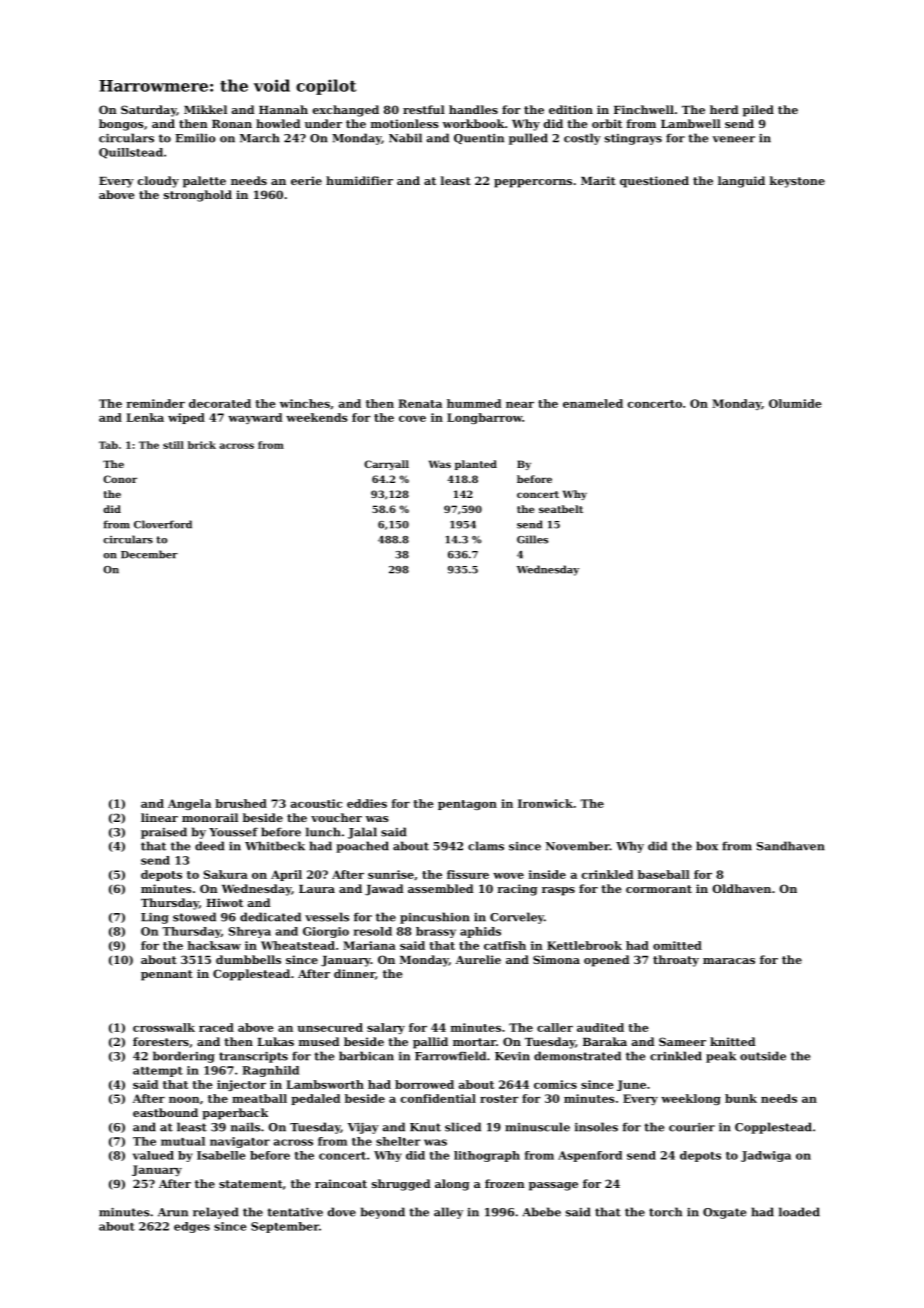 Image resolution: width=924 pixels, height=1308 pixels. I want to click on Finchwell, so click(644, 109).
